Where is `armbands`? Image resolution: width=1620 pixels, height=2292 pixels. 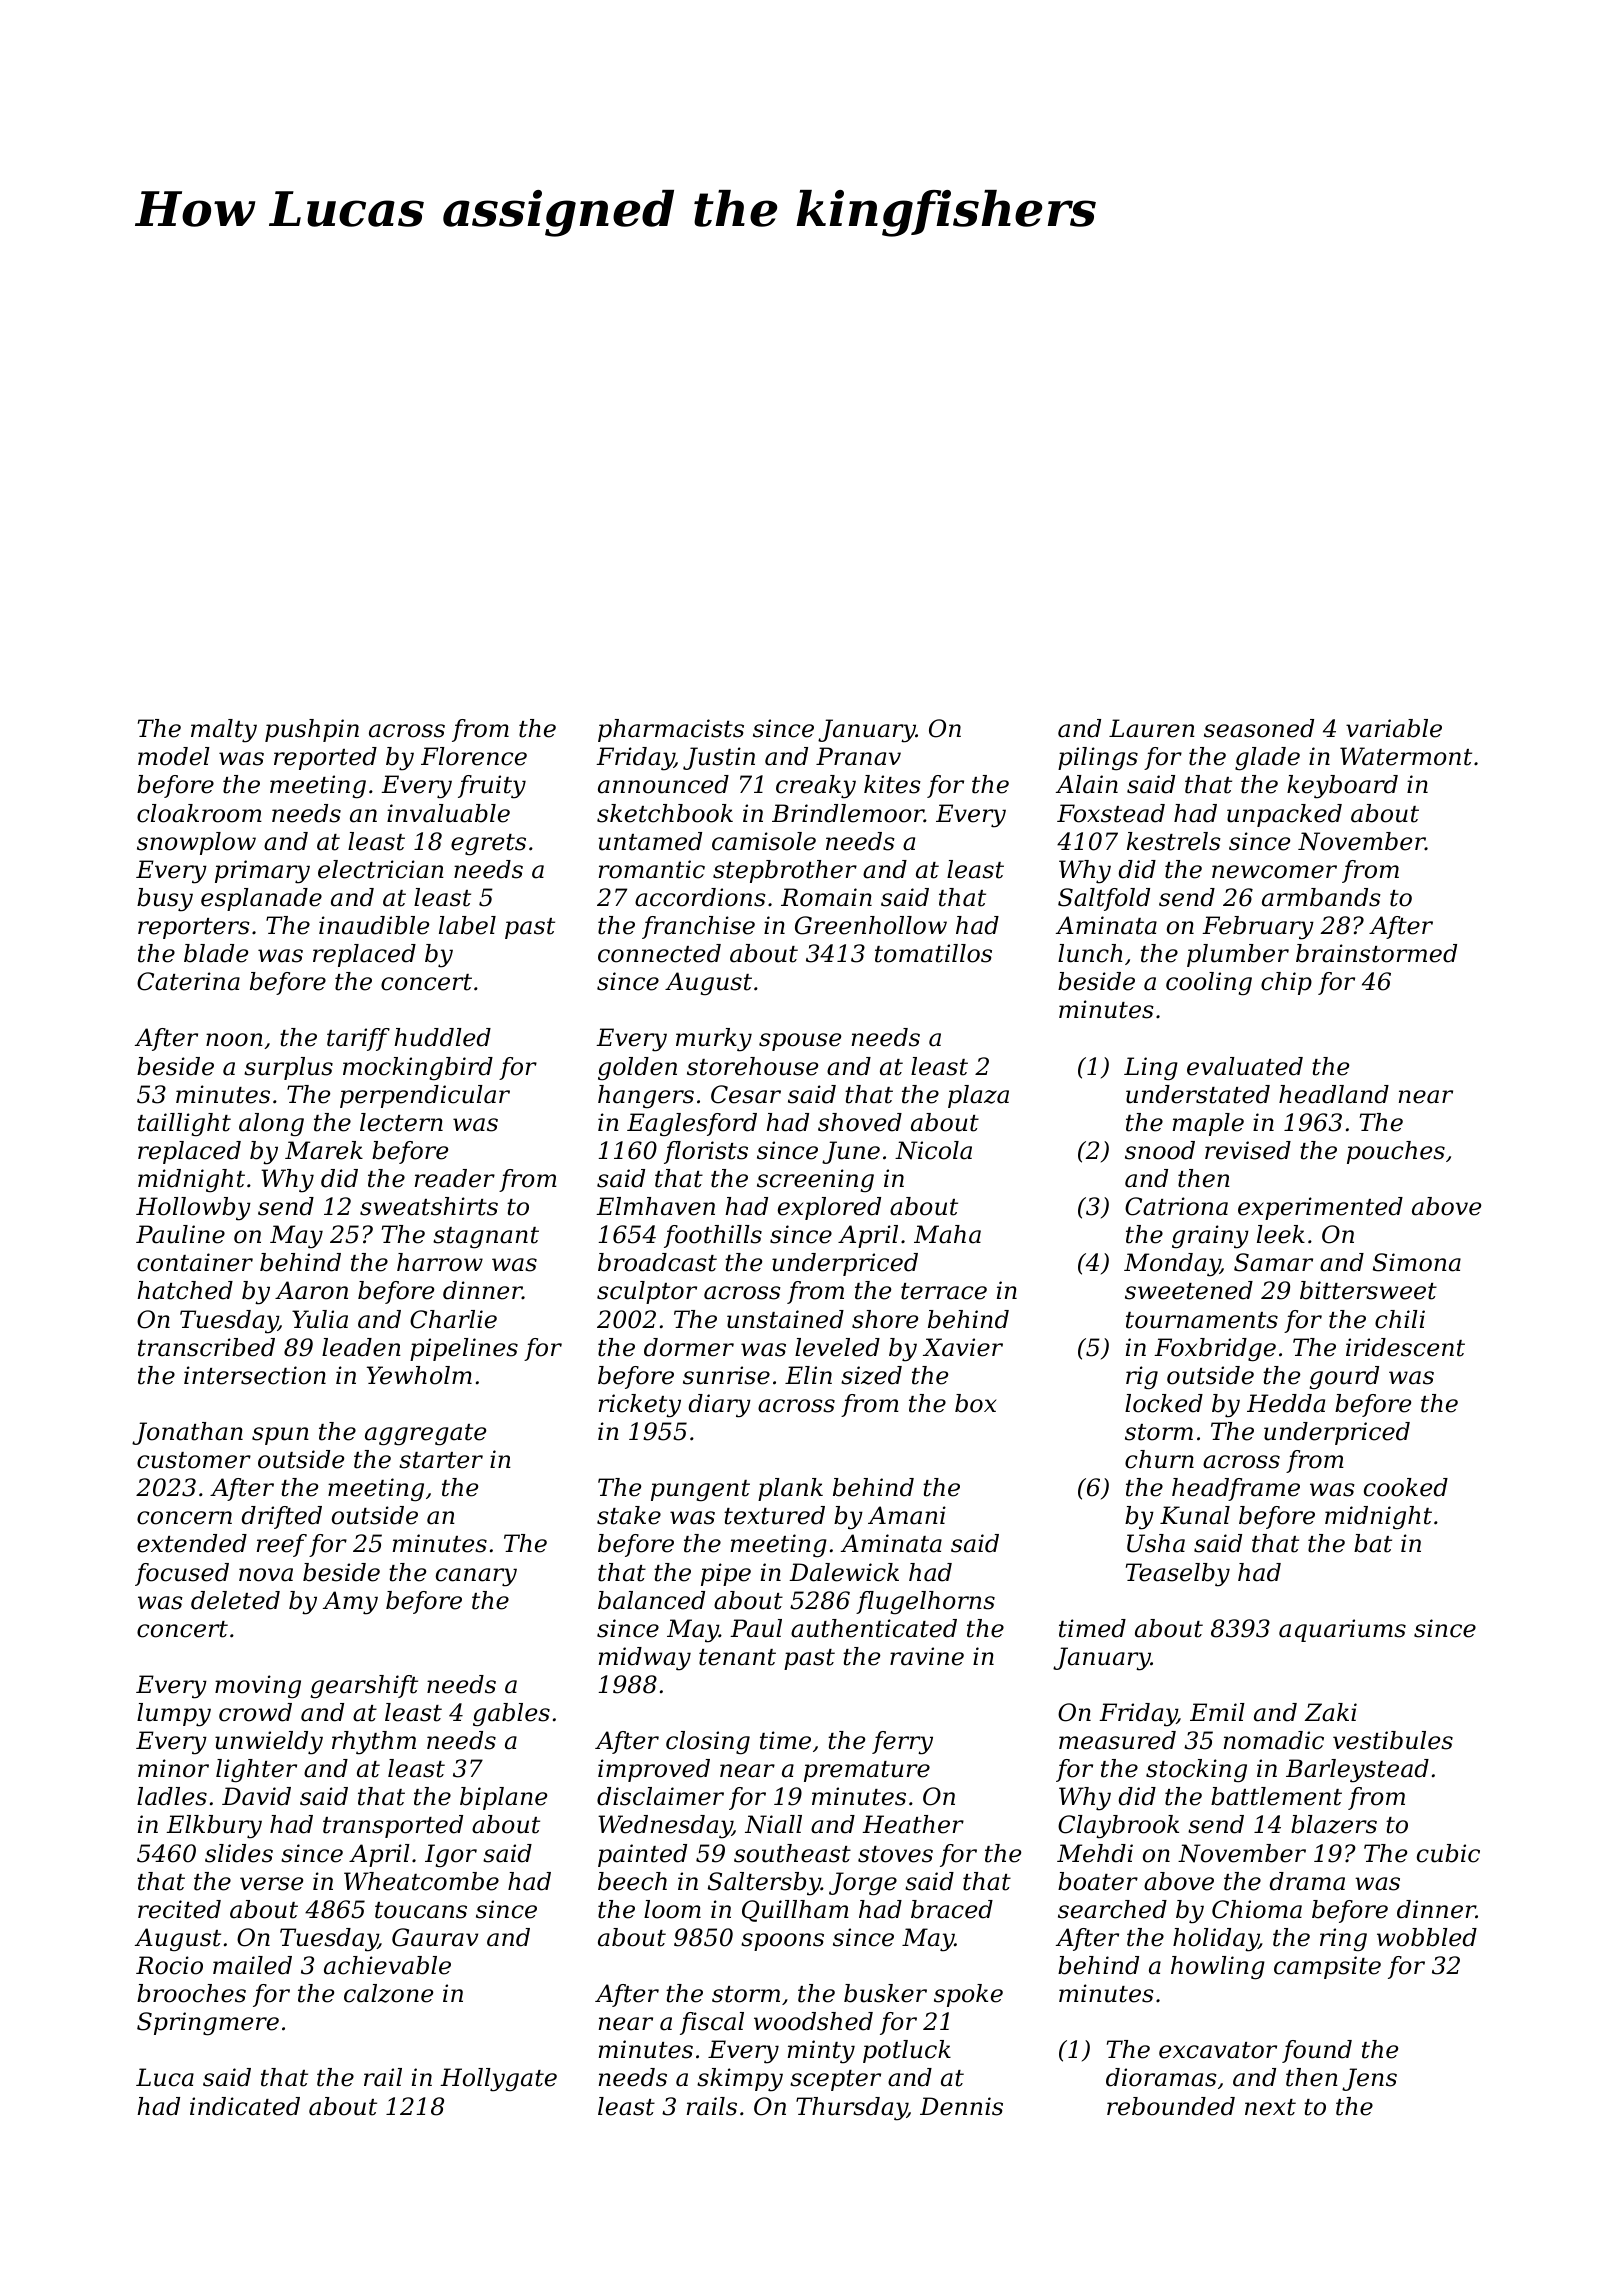 armbands is located at coordinates (1321, 897).
